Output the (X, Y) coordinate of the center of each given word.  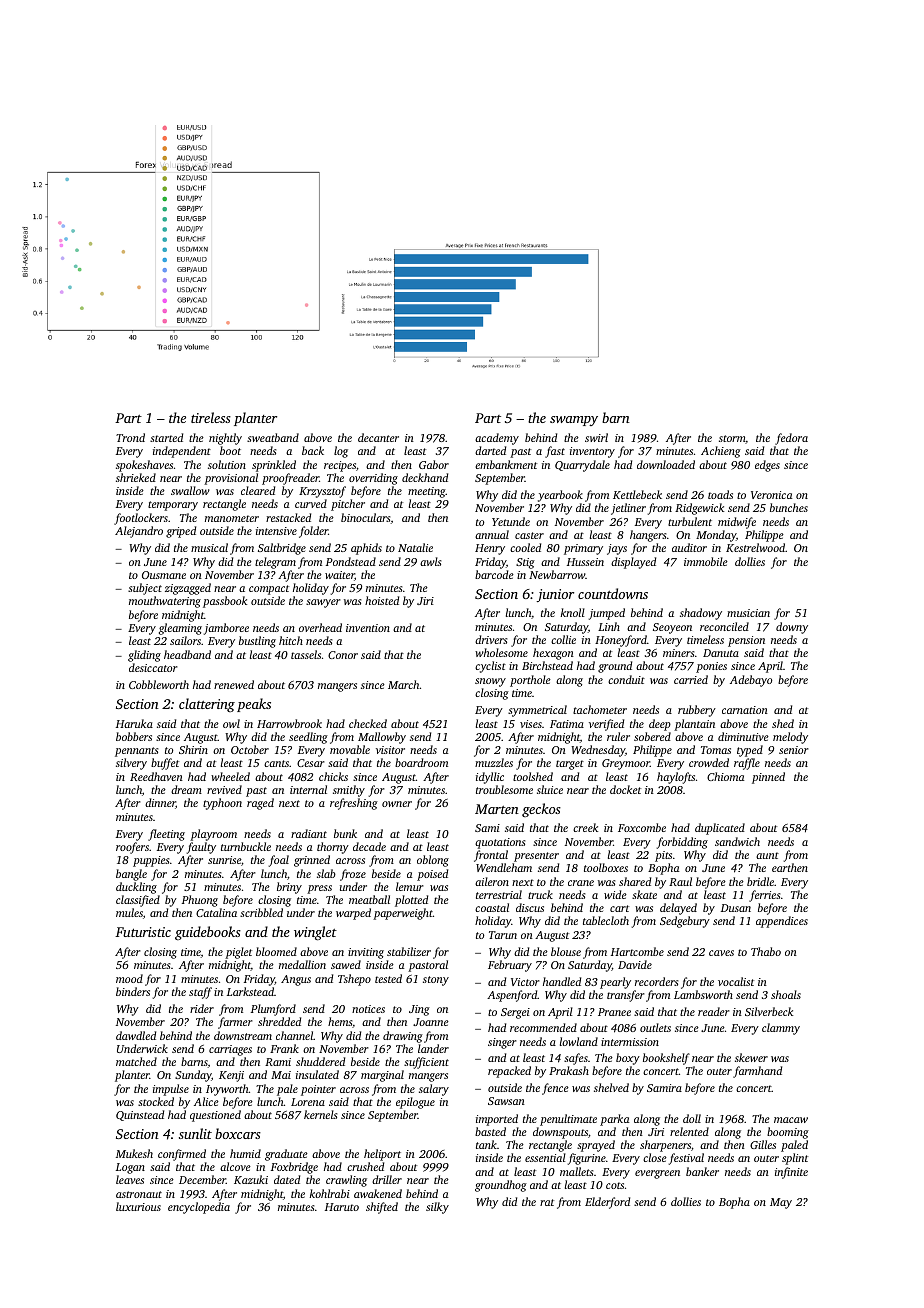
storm (732, 439)
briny (289, 888)
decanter (378, 437)
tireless (211, 417)
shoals (786, 994)
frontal (491, 856)
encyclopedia (199, 1208)
